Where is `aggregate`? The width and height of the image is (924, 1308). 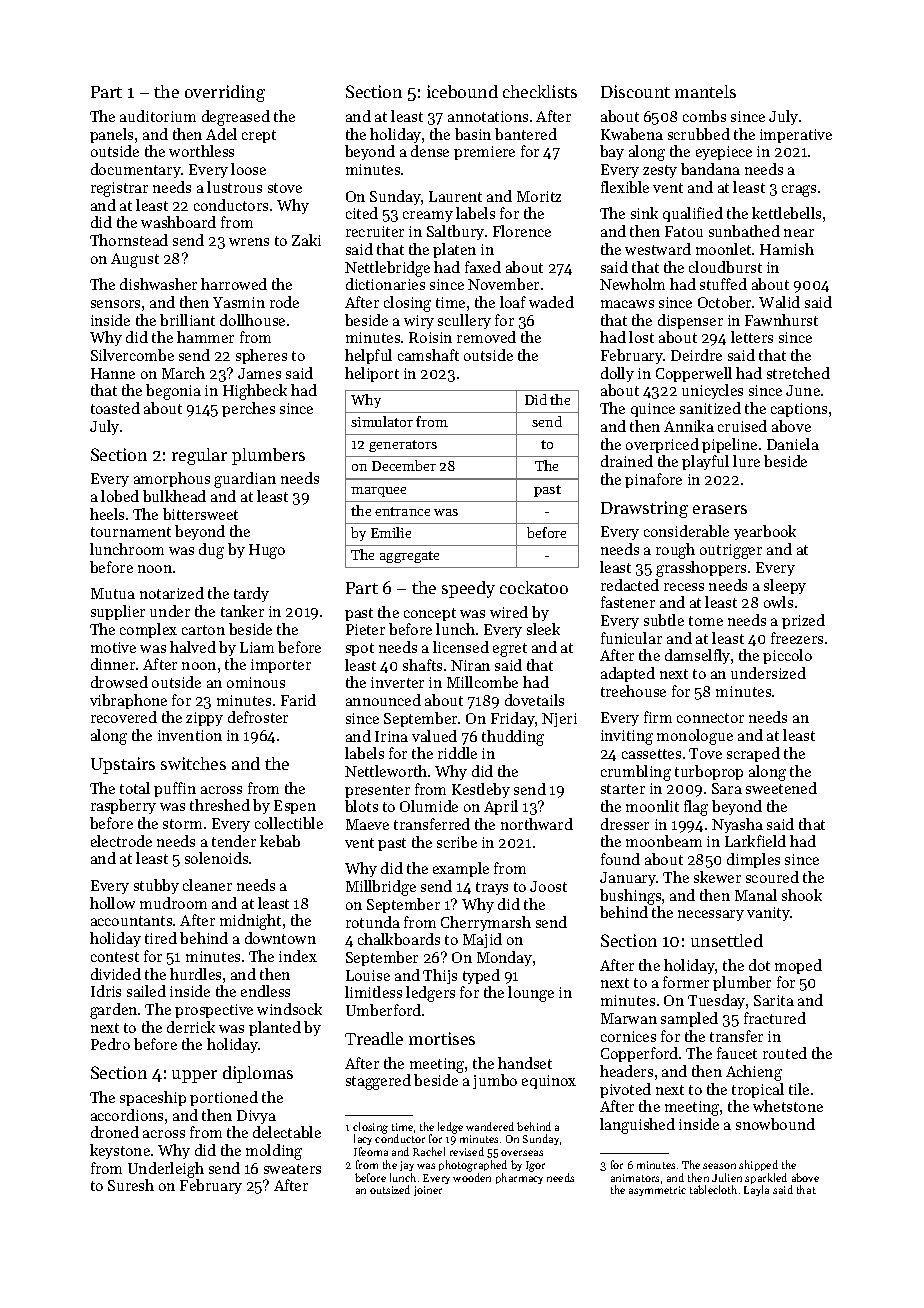 aggregate is located at coordinates (409, 557).
